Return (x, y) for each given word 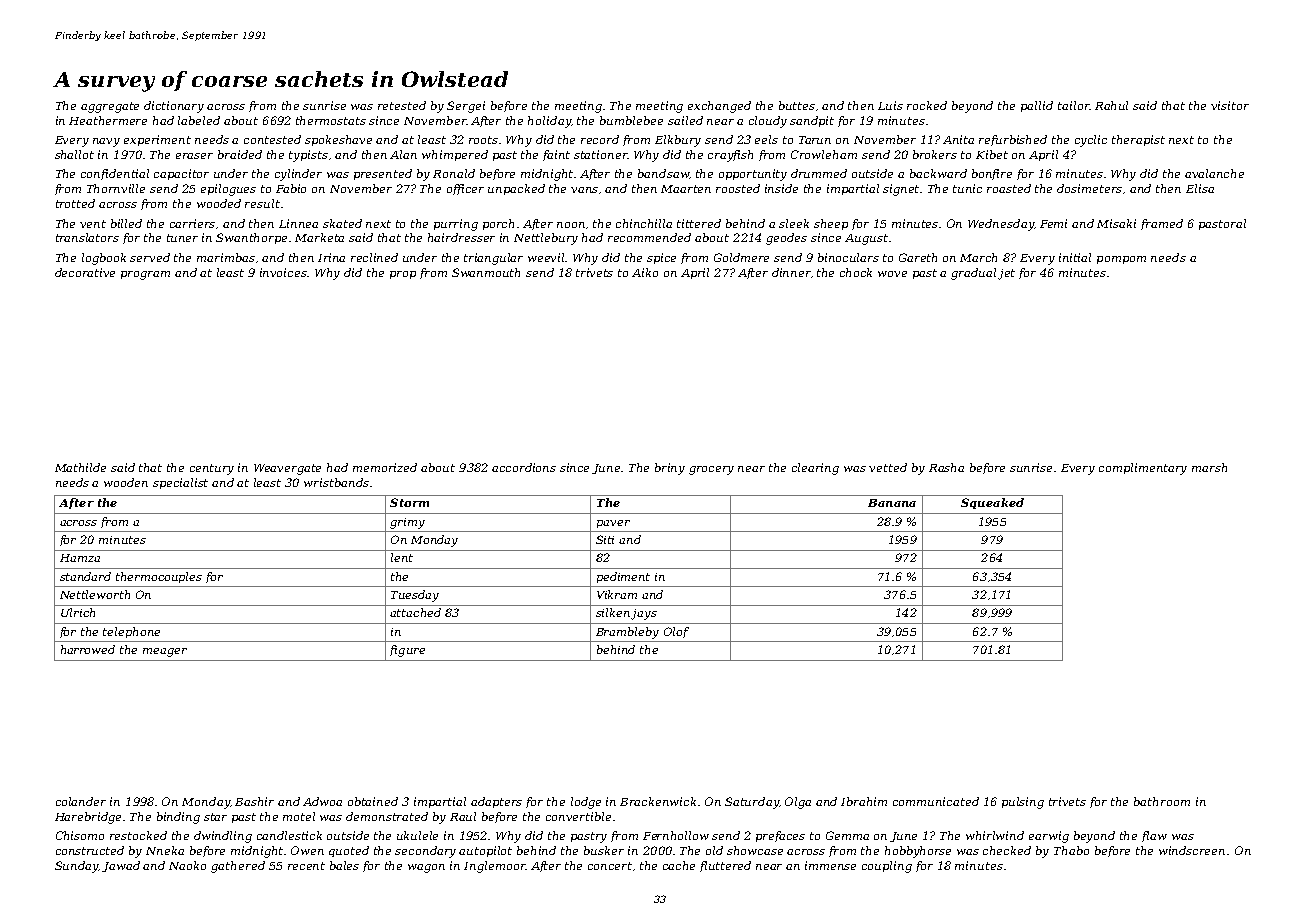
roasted (1009, 188)
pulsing (1023, 803)
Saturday (752, 803)
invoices (284, 272)
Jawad (121, 866)
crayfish (730, 156)
